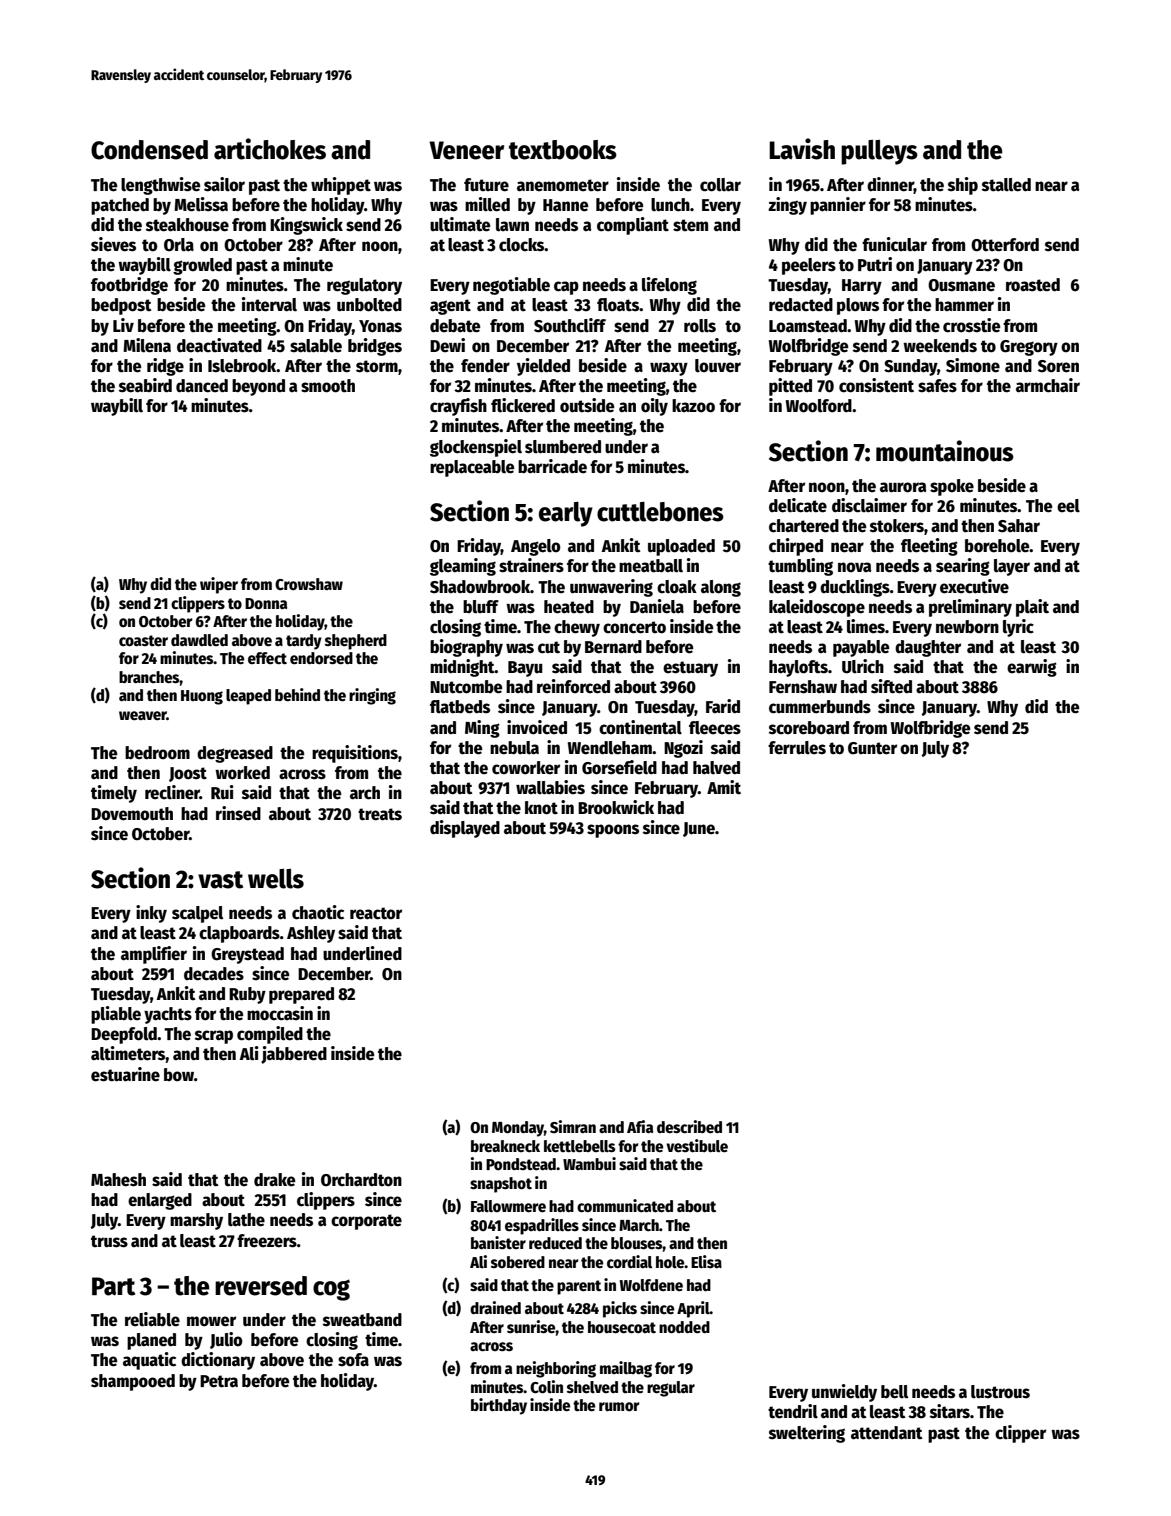 Image resolution: width=1171 pixels, height=1516 pixels. I want to click on Veneer, so click(466, 150).
